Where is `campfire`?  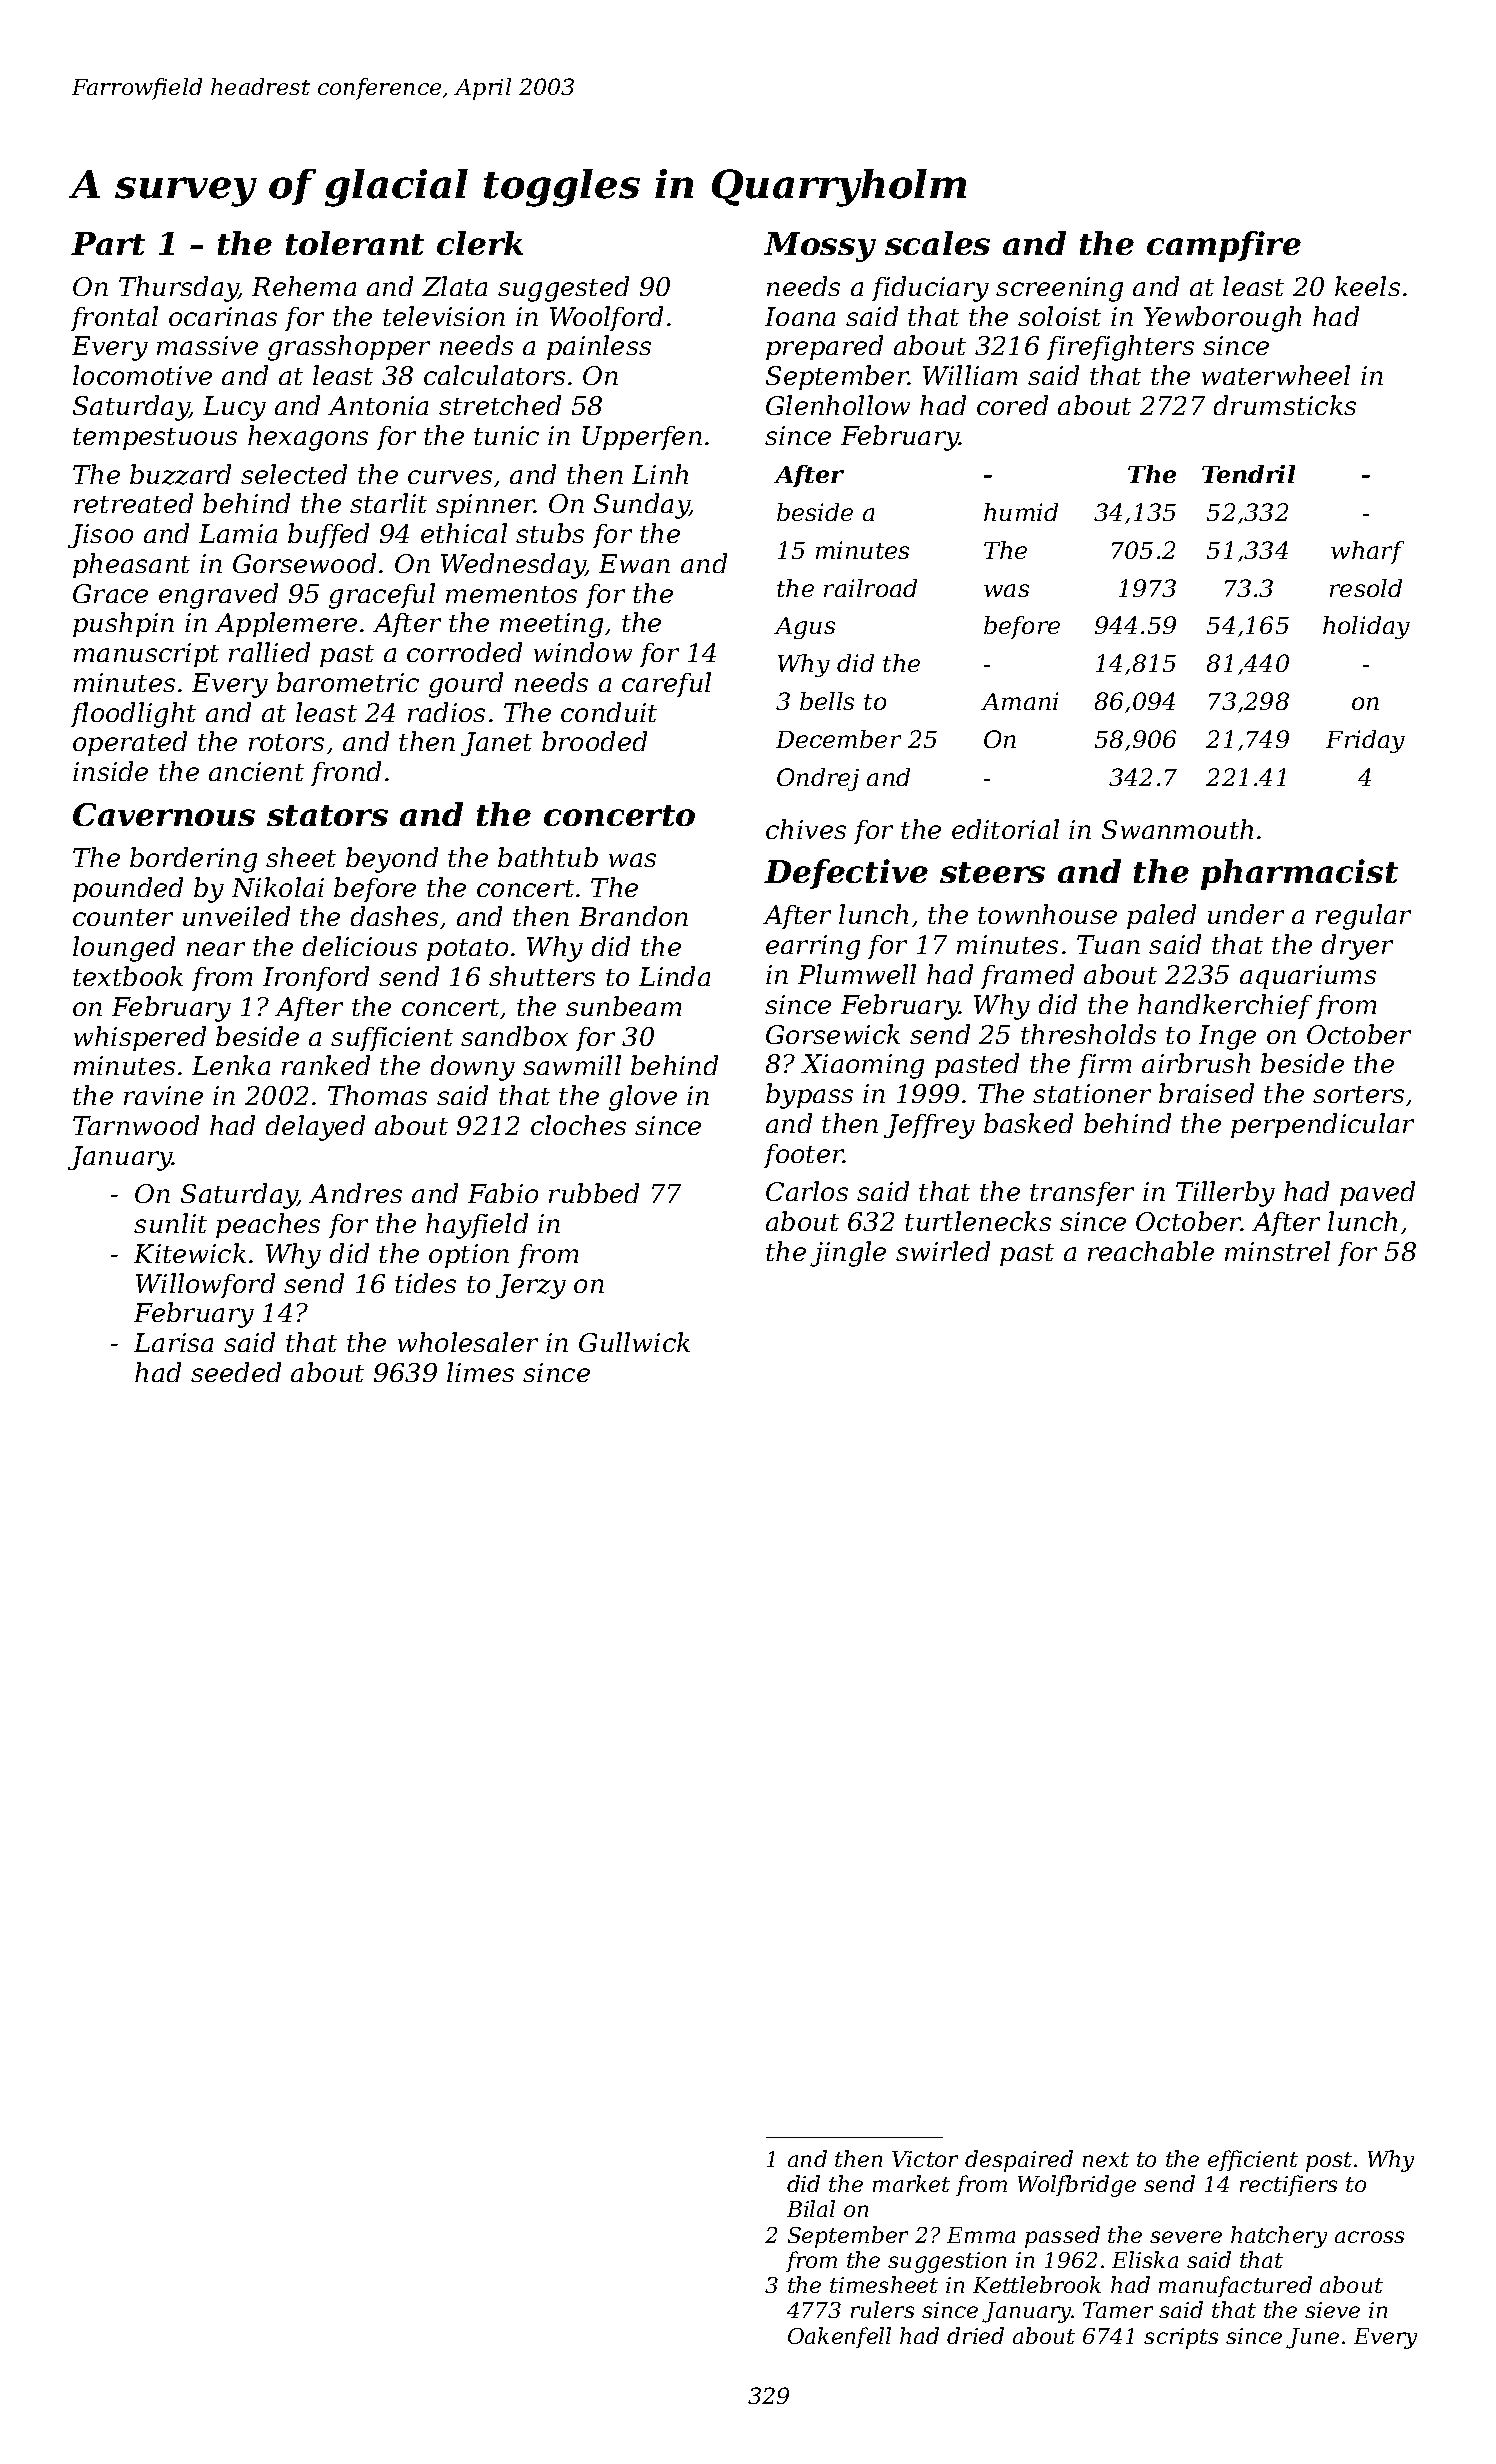 campfire is located at coordinates (1224, 246).
